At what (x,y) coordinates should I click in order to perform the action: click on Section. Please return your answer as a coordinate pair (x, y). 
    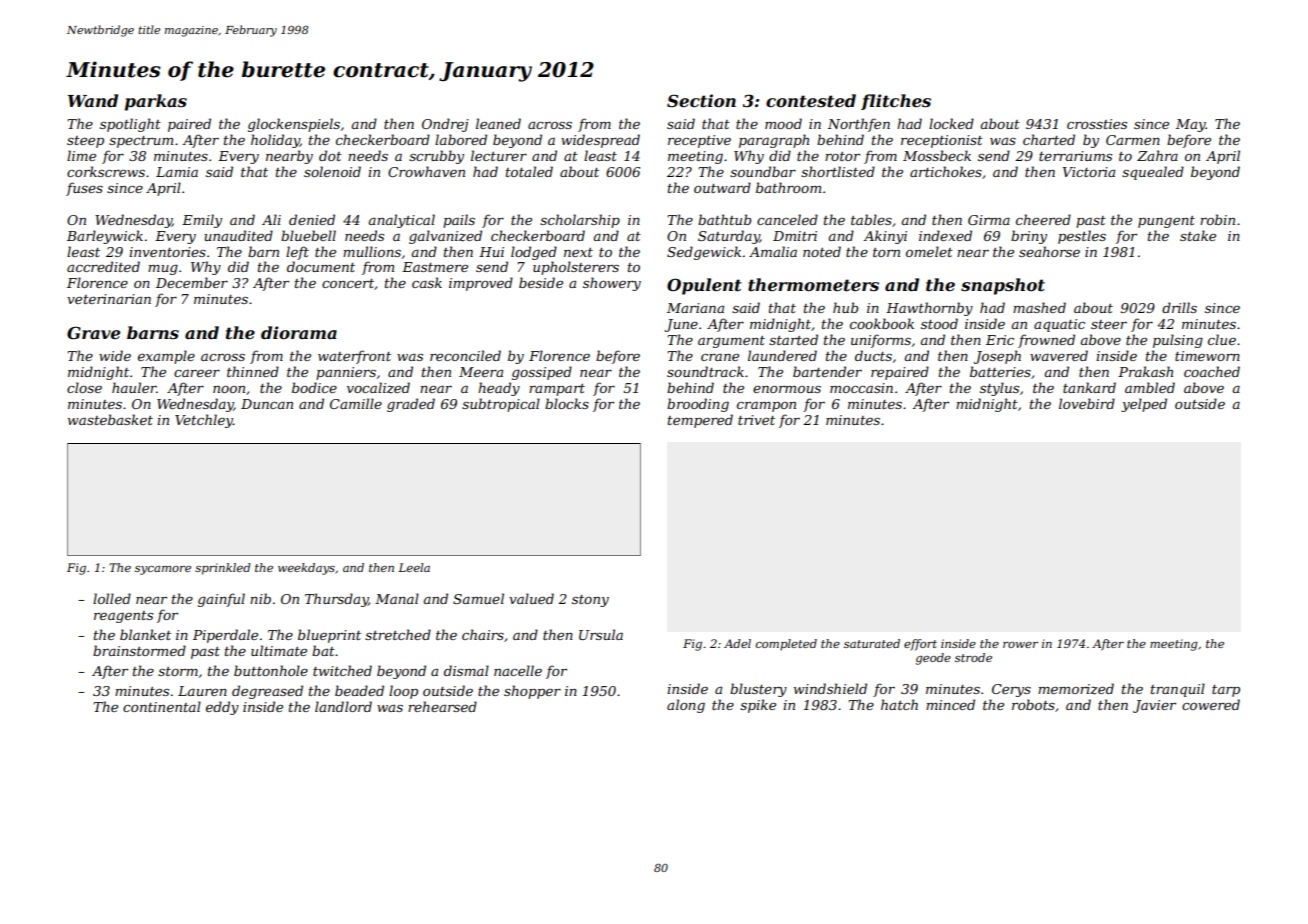
    Looking at the image, I should click on (701, 100).
